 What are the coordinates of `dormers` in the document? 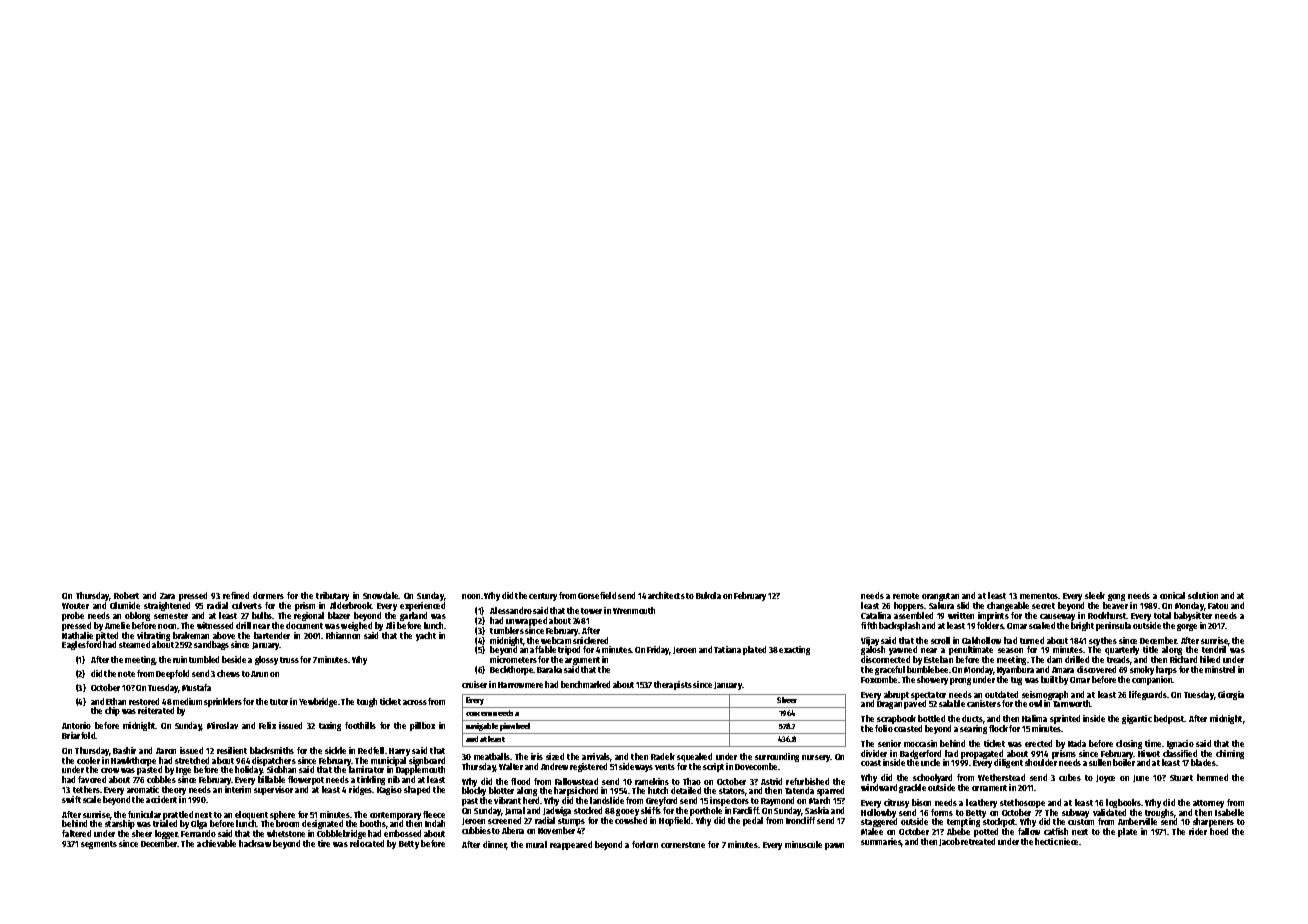 It's located at (268, 595).
